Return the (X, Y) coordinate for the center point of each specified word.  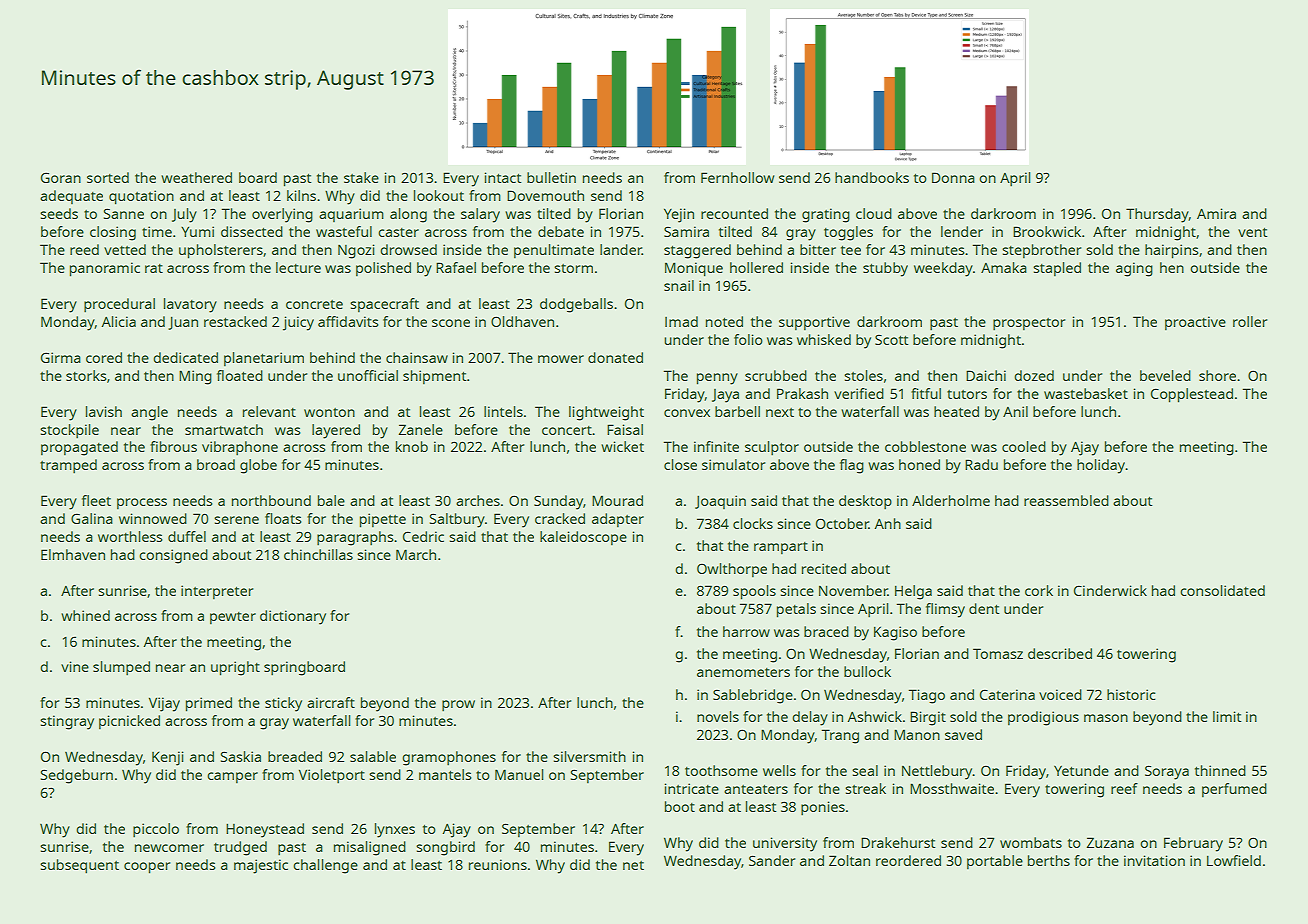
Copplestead (1192, 395)
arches (478, 500)
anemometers (743, 672)
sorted (108, 177)
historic (1131, 694)
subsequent (79, 866)
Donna (953, 177)
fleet (96, 500)
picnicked (129, 722)
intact (503, 177)
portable (995, 862)
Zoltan (849, 860)
